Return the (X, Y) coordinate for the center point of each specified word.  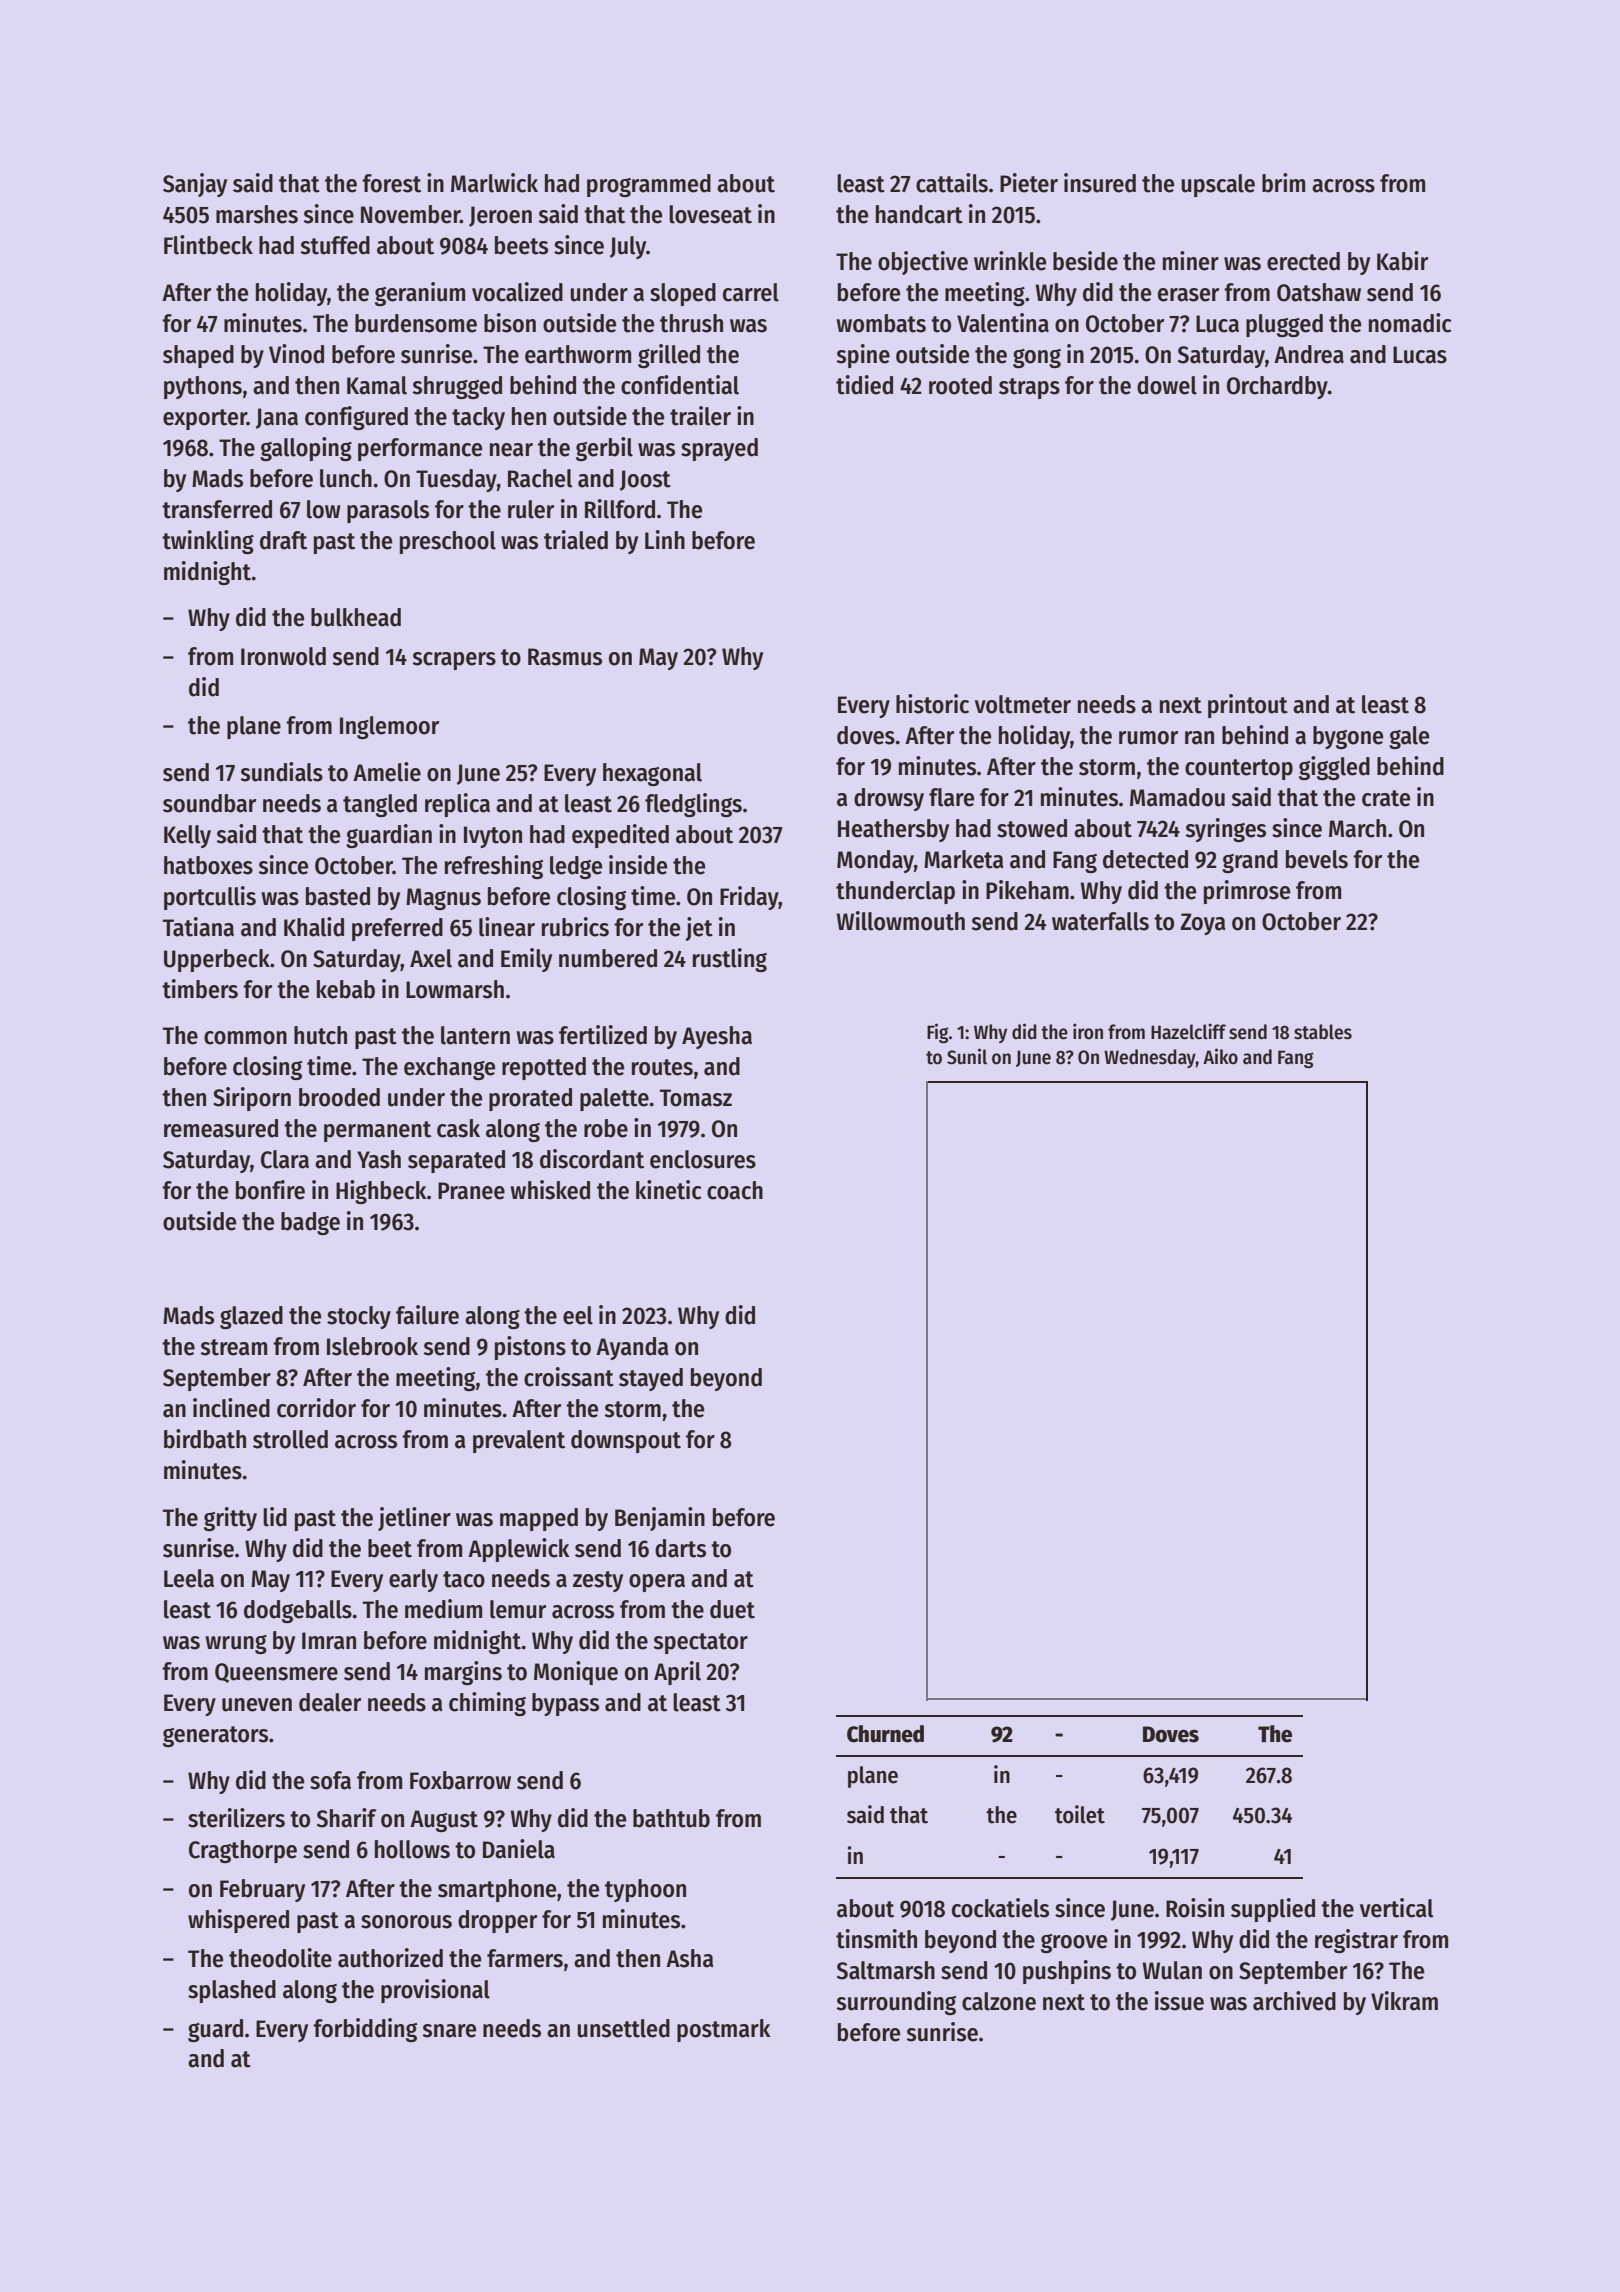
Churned (885, 1734)
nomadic (1410, 323)
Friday (749, 898)
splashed (232, 1991)
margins (463, 1673)
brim (1283, 183)
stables (1323, 1032)
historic (932, 704)
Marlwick (494, 183)
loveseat (710, 214)
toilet (1080, 1814)
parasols (388, 511)
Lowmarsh (455, 989)
